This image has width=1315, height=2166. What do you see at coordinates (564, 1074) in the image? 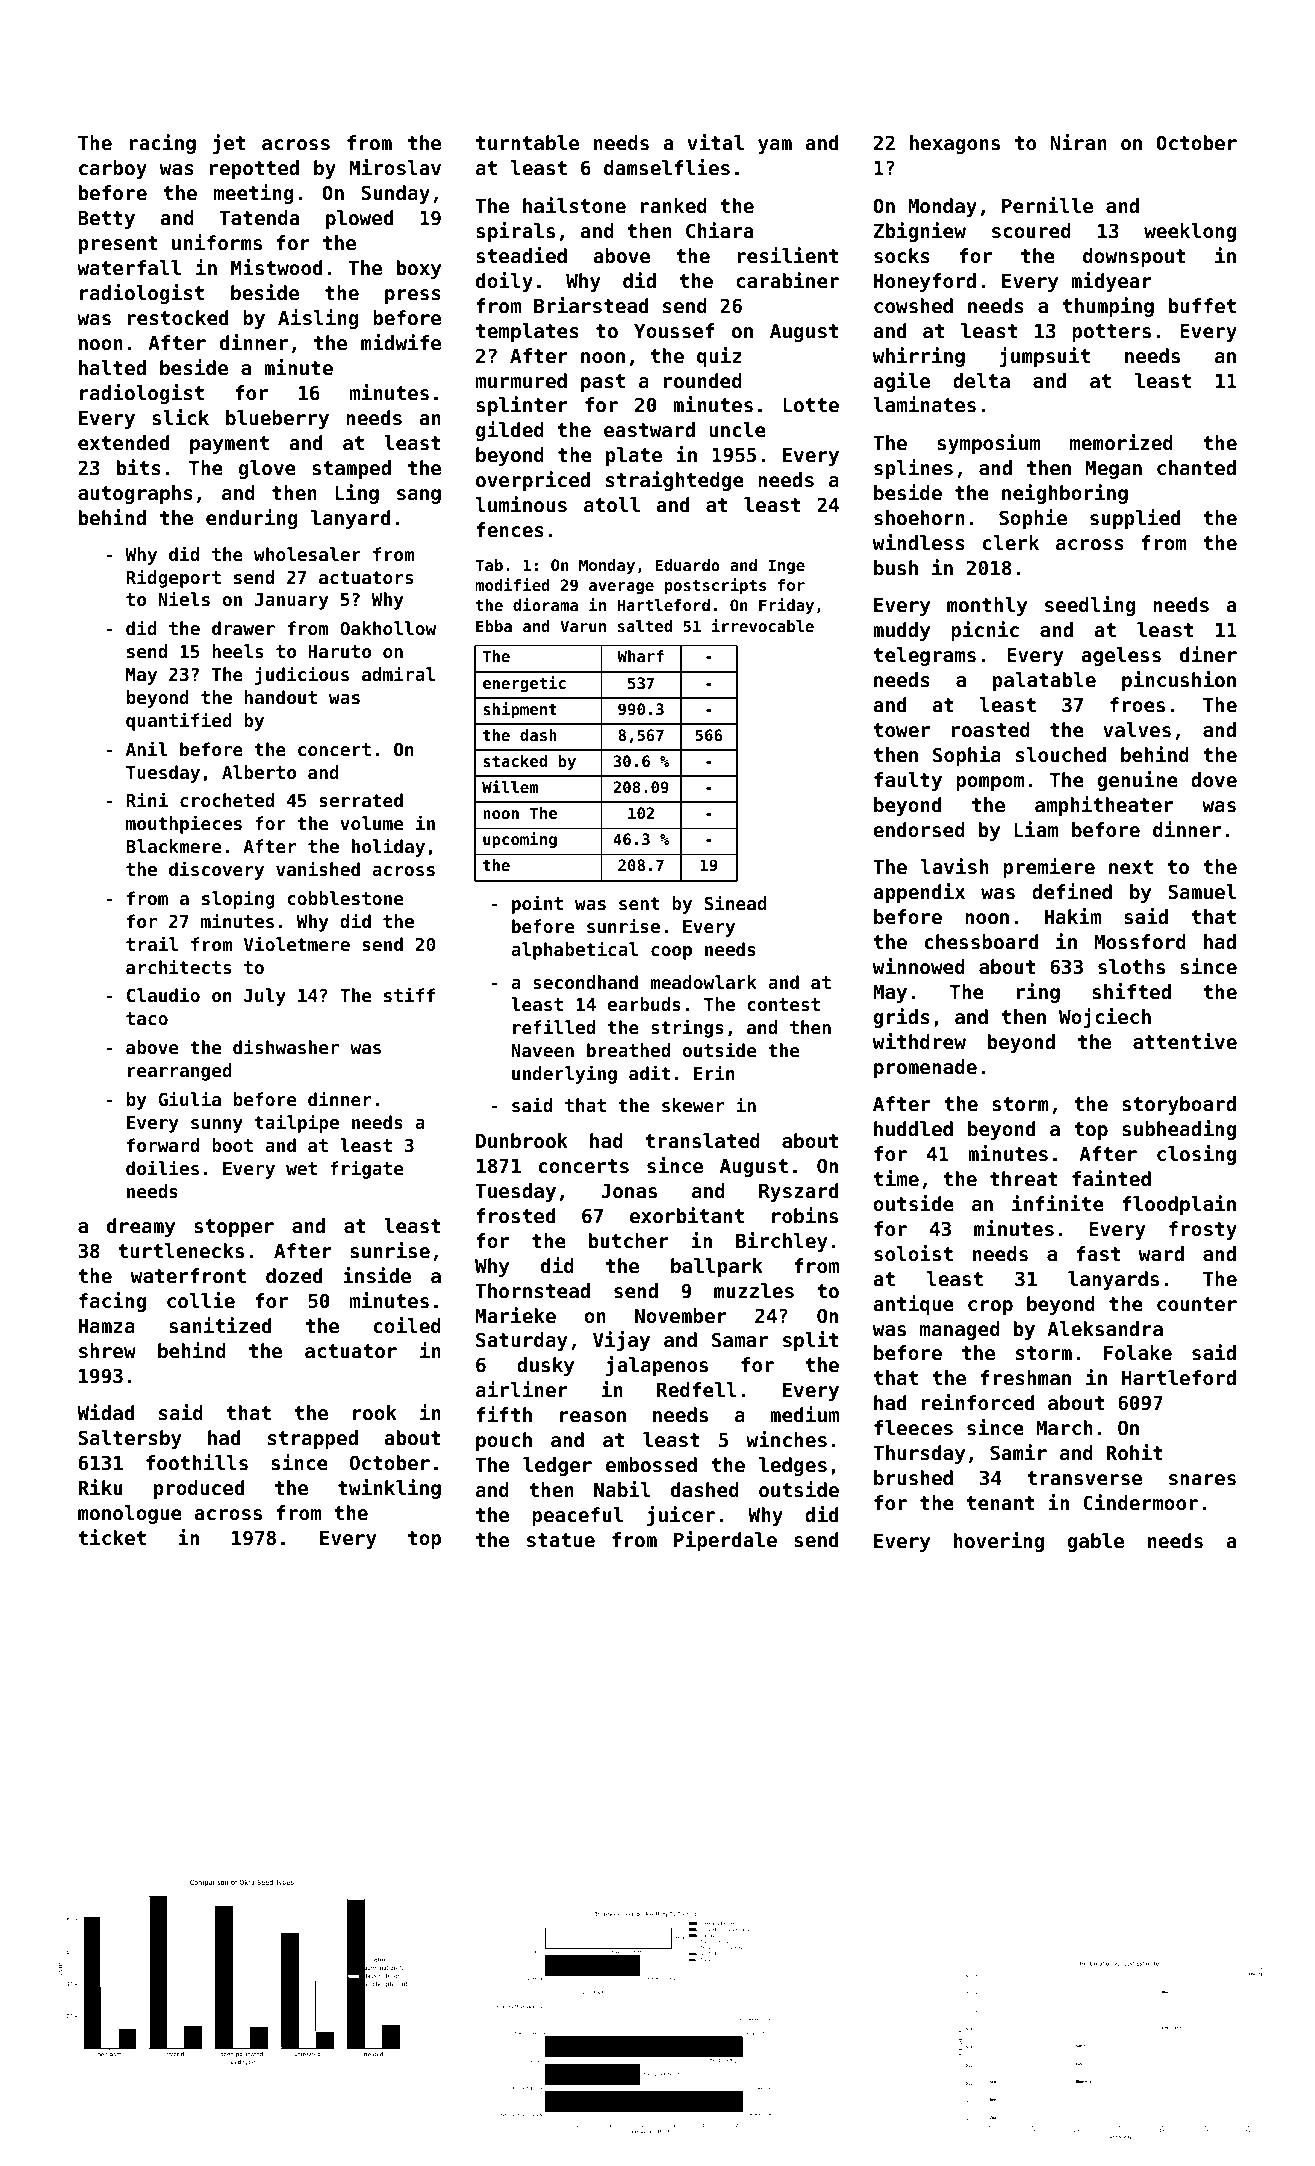
I see `underlying` at bounding box center [564, 1074].
